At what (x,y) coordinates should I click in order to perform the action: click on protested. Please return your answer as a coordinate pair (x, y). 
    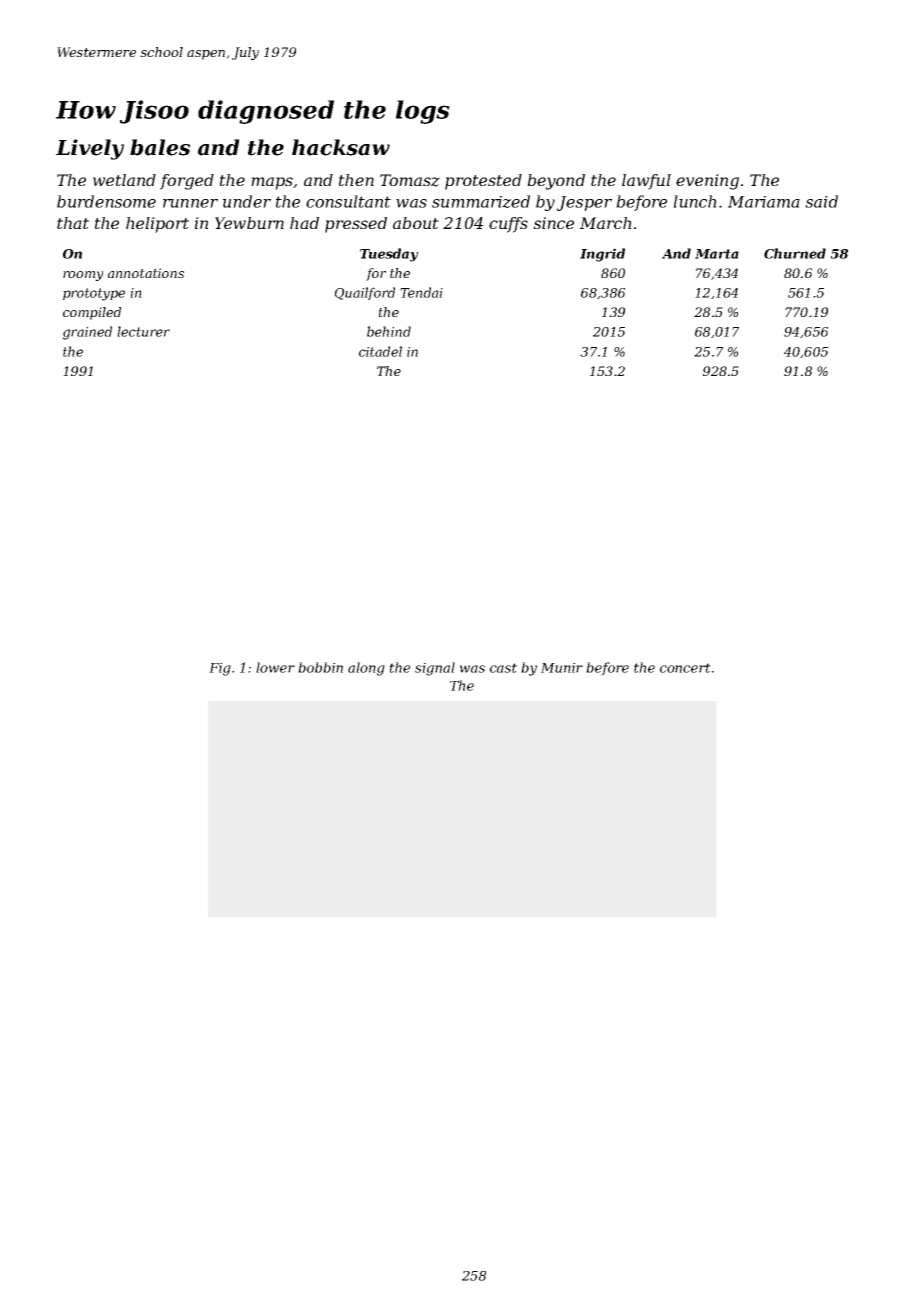
    Looking at the image, I should click on (483, 182).
